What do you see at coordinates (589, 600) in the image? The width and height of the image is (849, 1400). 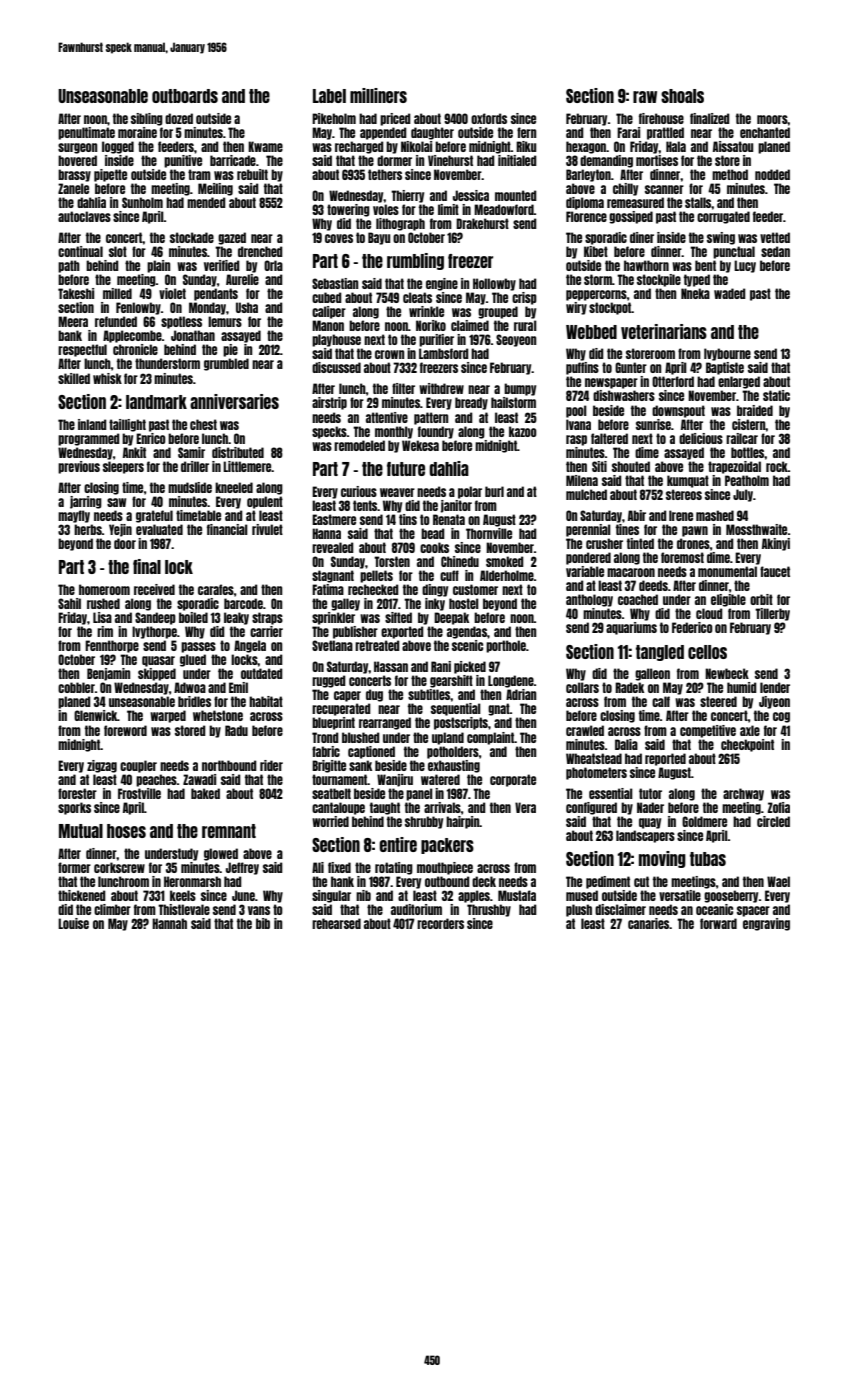 I see `anthology` at bounding box center [589, 600].
